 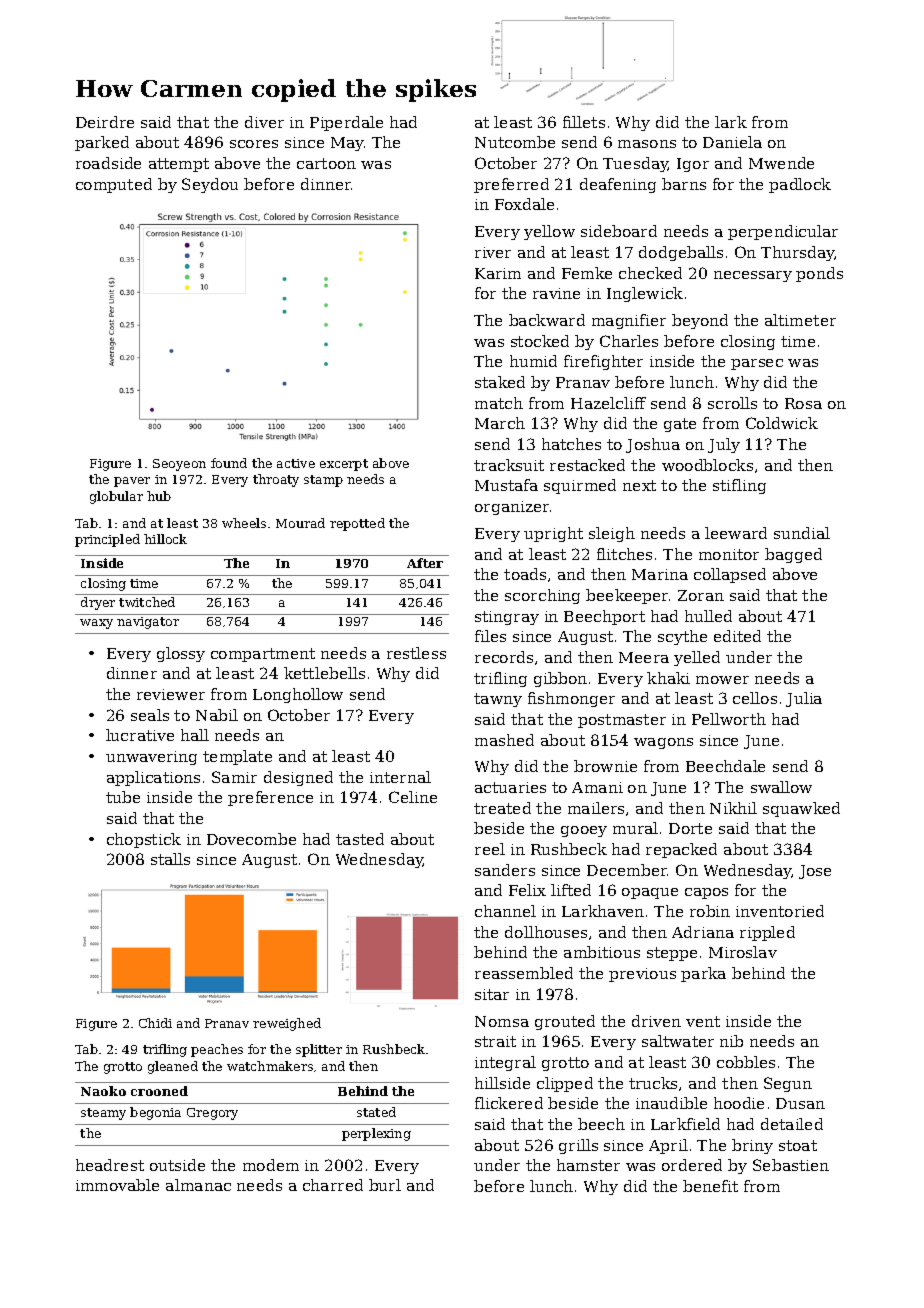 What do you see at coordinates (731, 1041) in the page?
I see `nib` at bounding box center [731, 1041].
